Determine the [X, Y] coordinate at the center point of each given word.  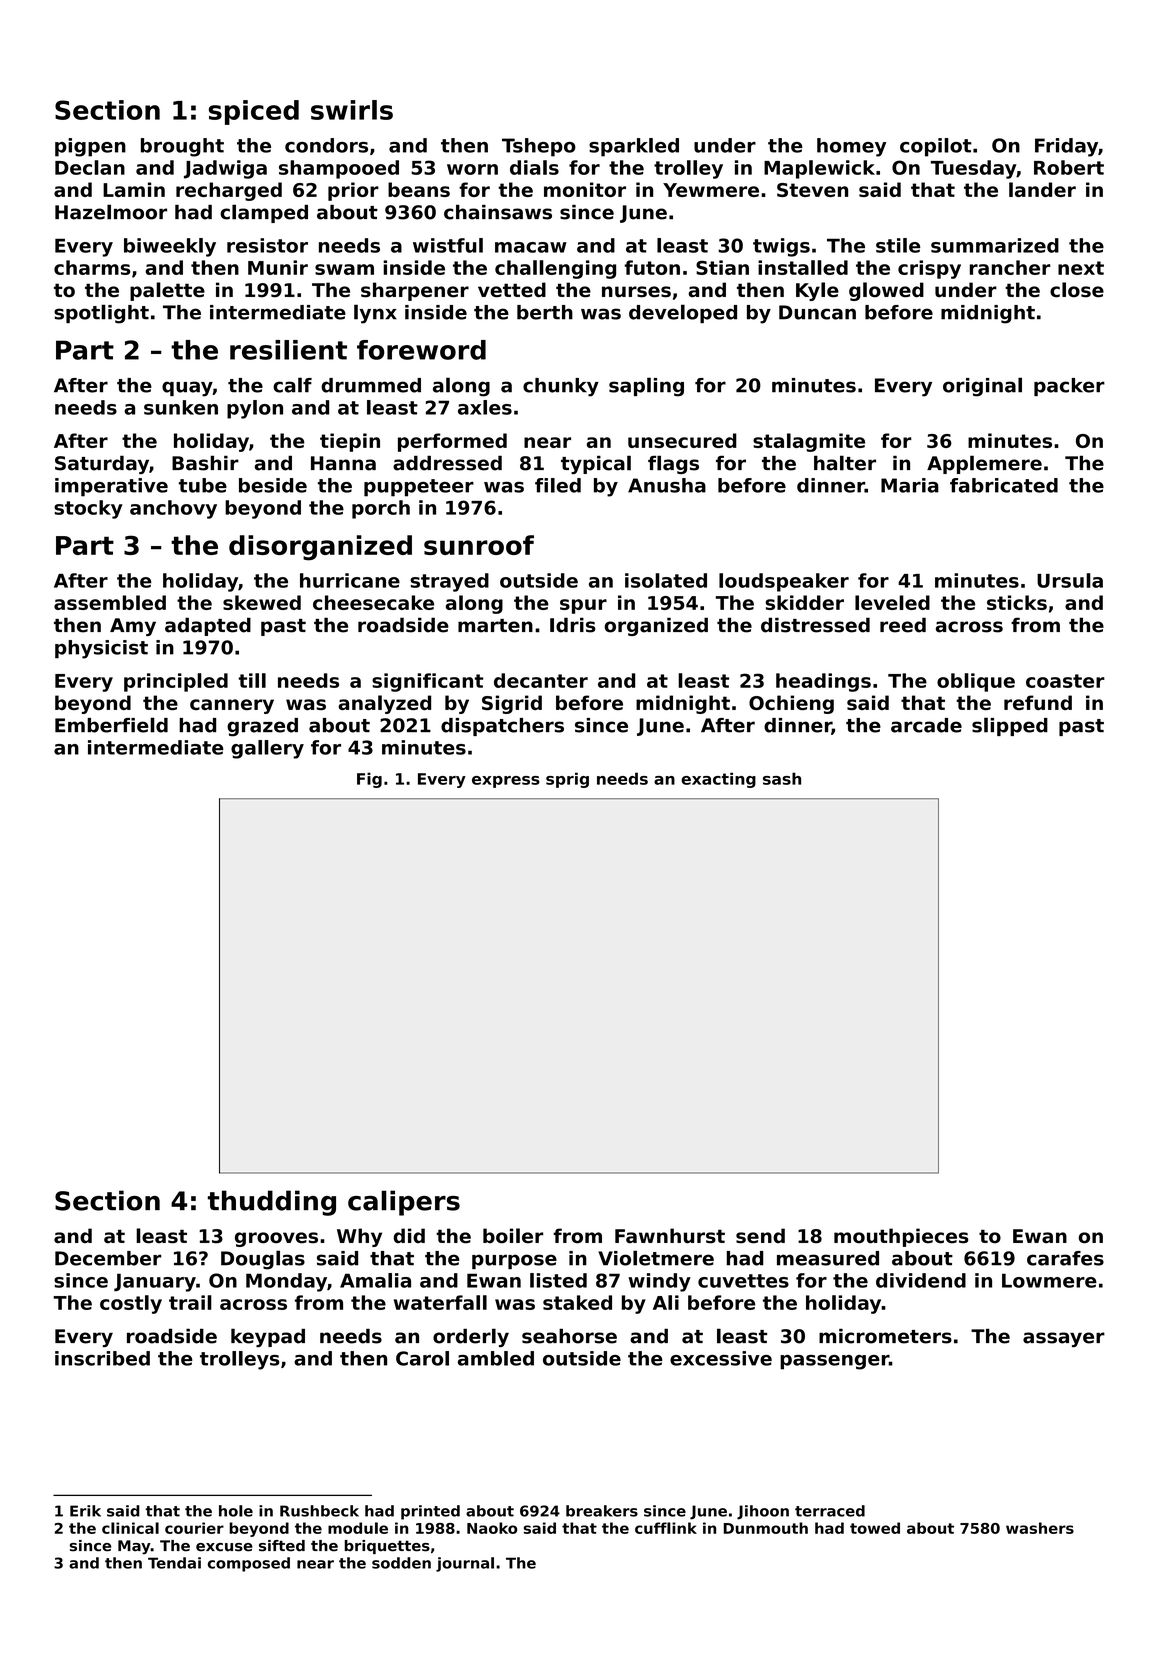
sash [782, 778]
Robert [1069, 167]
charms [92, 267]
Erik [85, 1511]
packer [1069, 387]
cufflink [666, 1528]
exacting [718, 780]
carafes [1065, 1258]
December [108, 1258]
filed [558, 485]
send [760, 1236]
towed [875, 1528]
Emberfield [111, 725]
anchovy [173, 509]
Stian [722, 267]
